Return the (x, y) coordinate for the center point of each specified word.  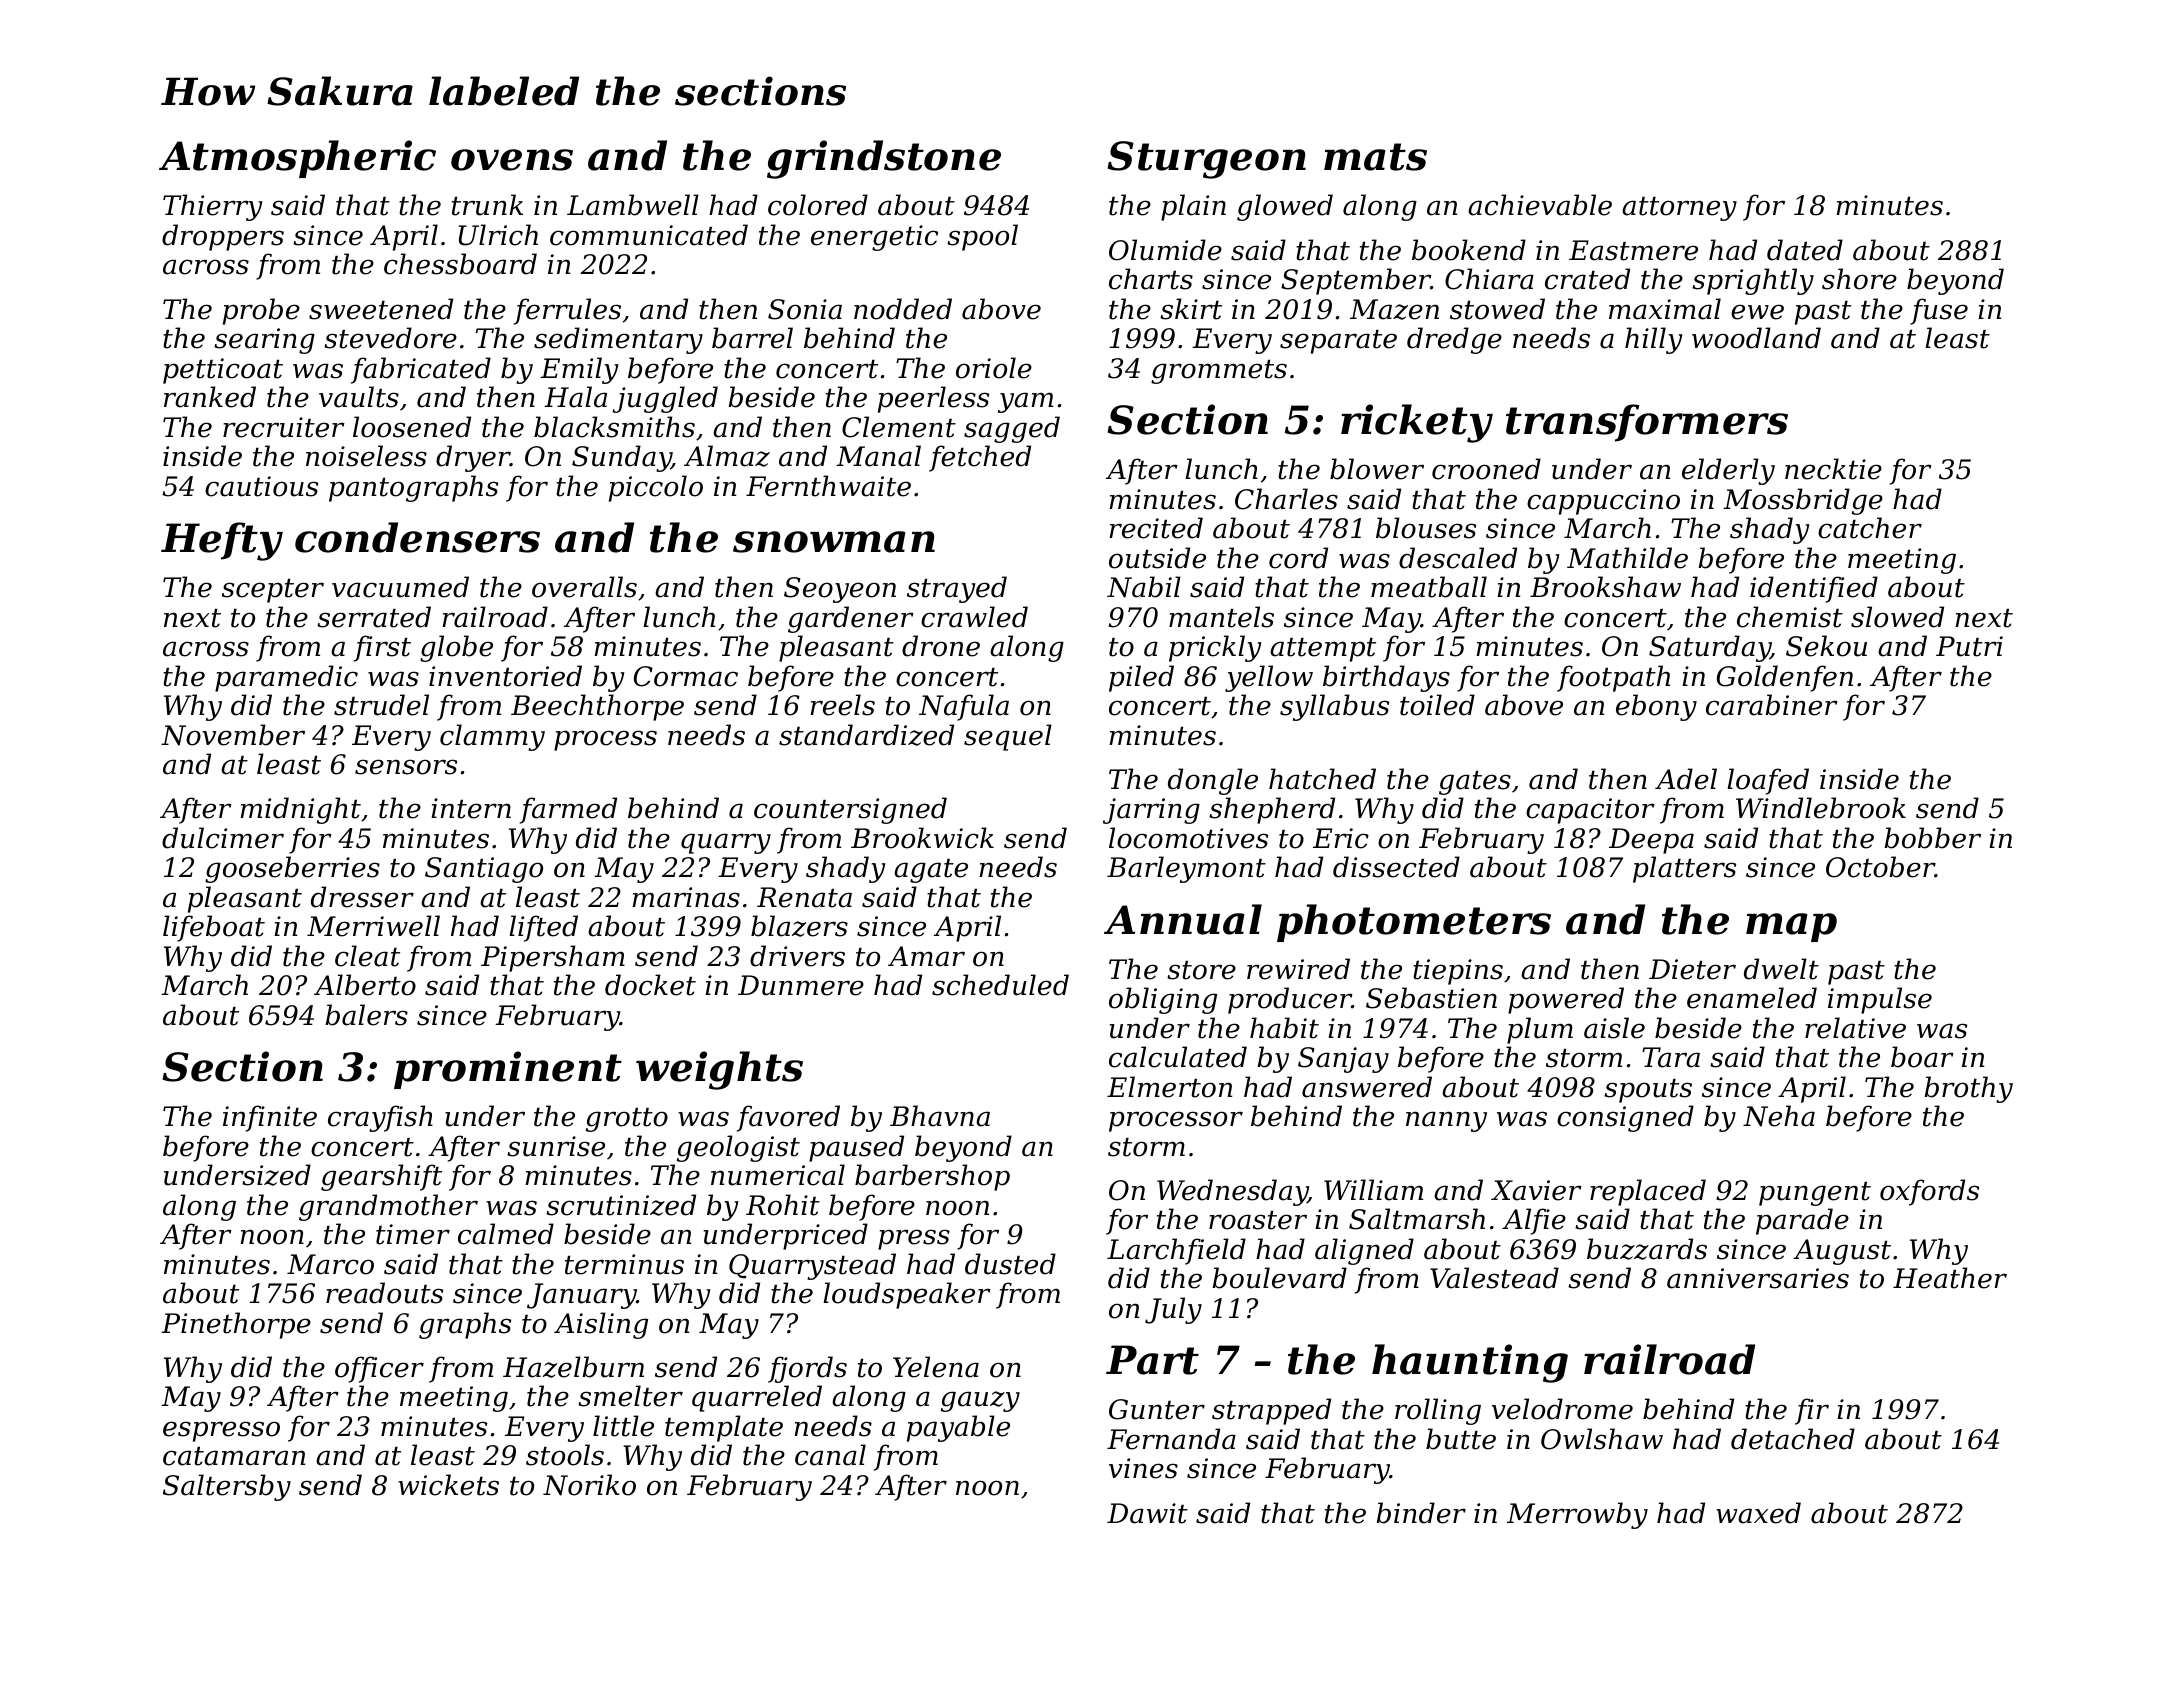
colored (818, 205)
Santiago (484, 870)
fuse (1939, 311)
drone (941, 646)
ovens (512, 160)
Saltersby (227, 1487)
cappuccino (1603, 502)
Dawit (1147, 1513)
